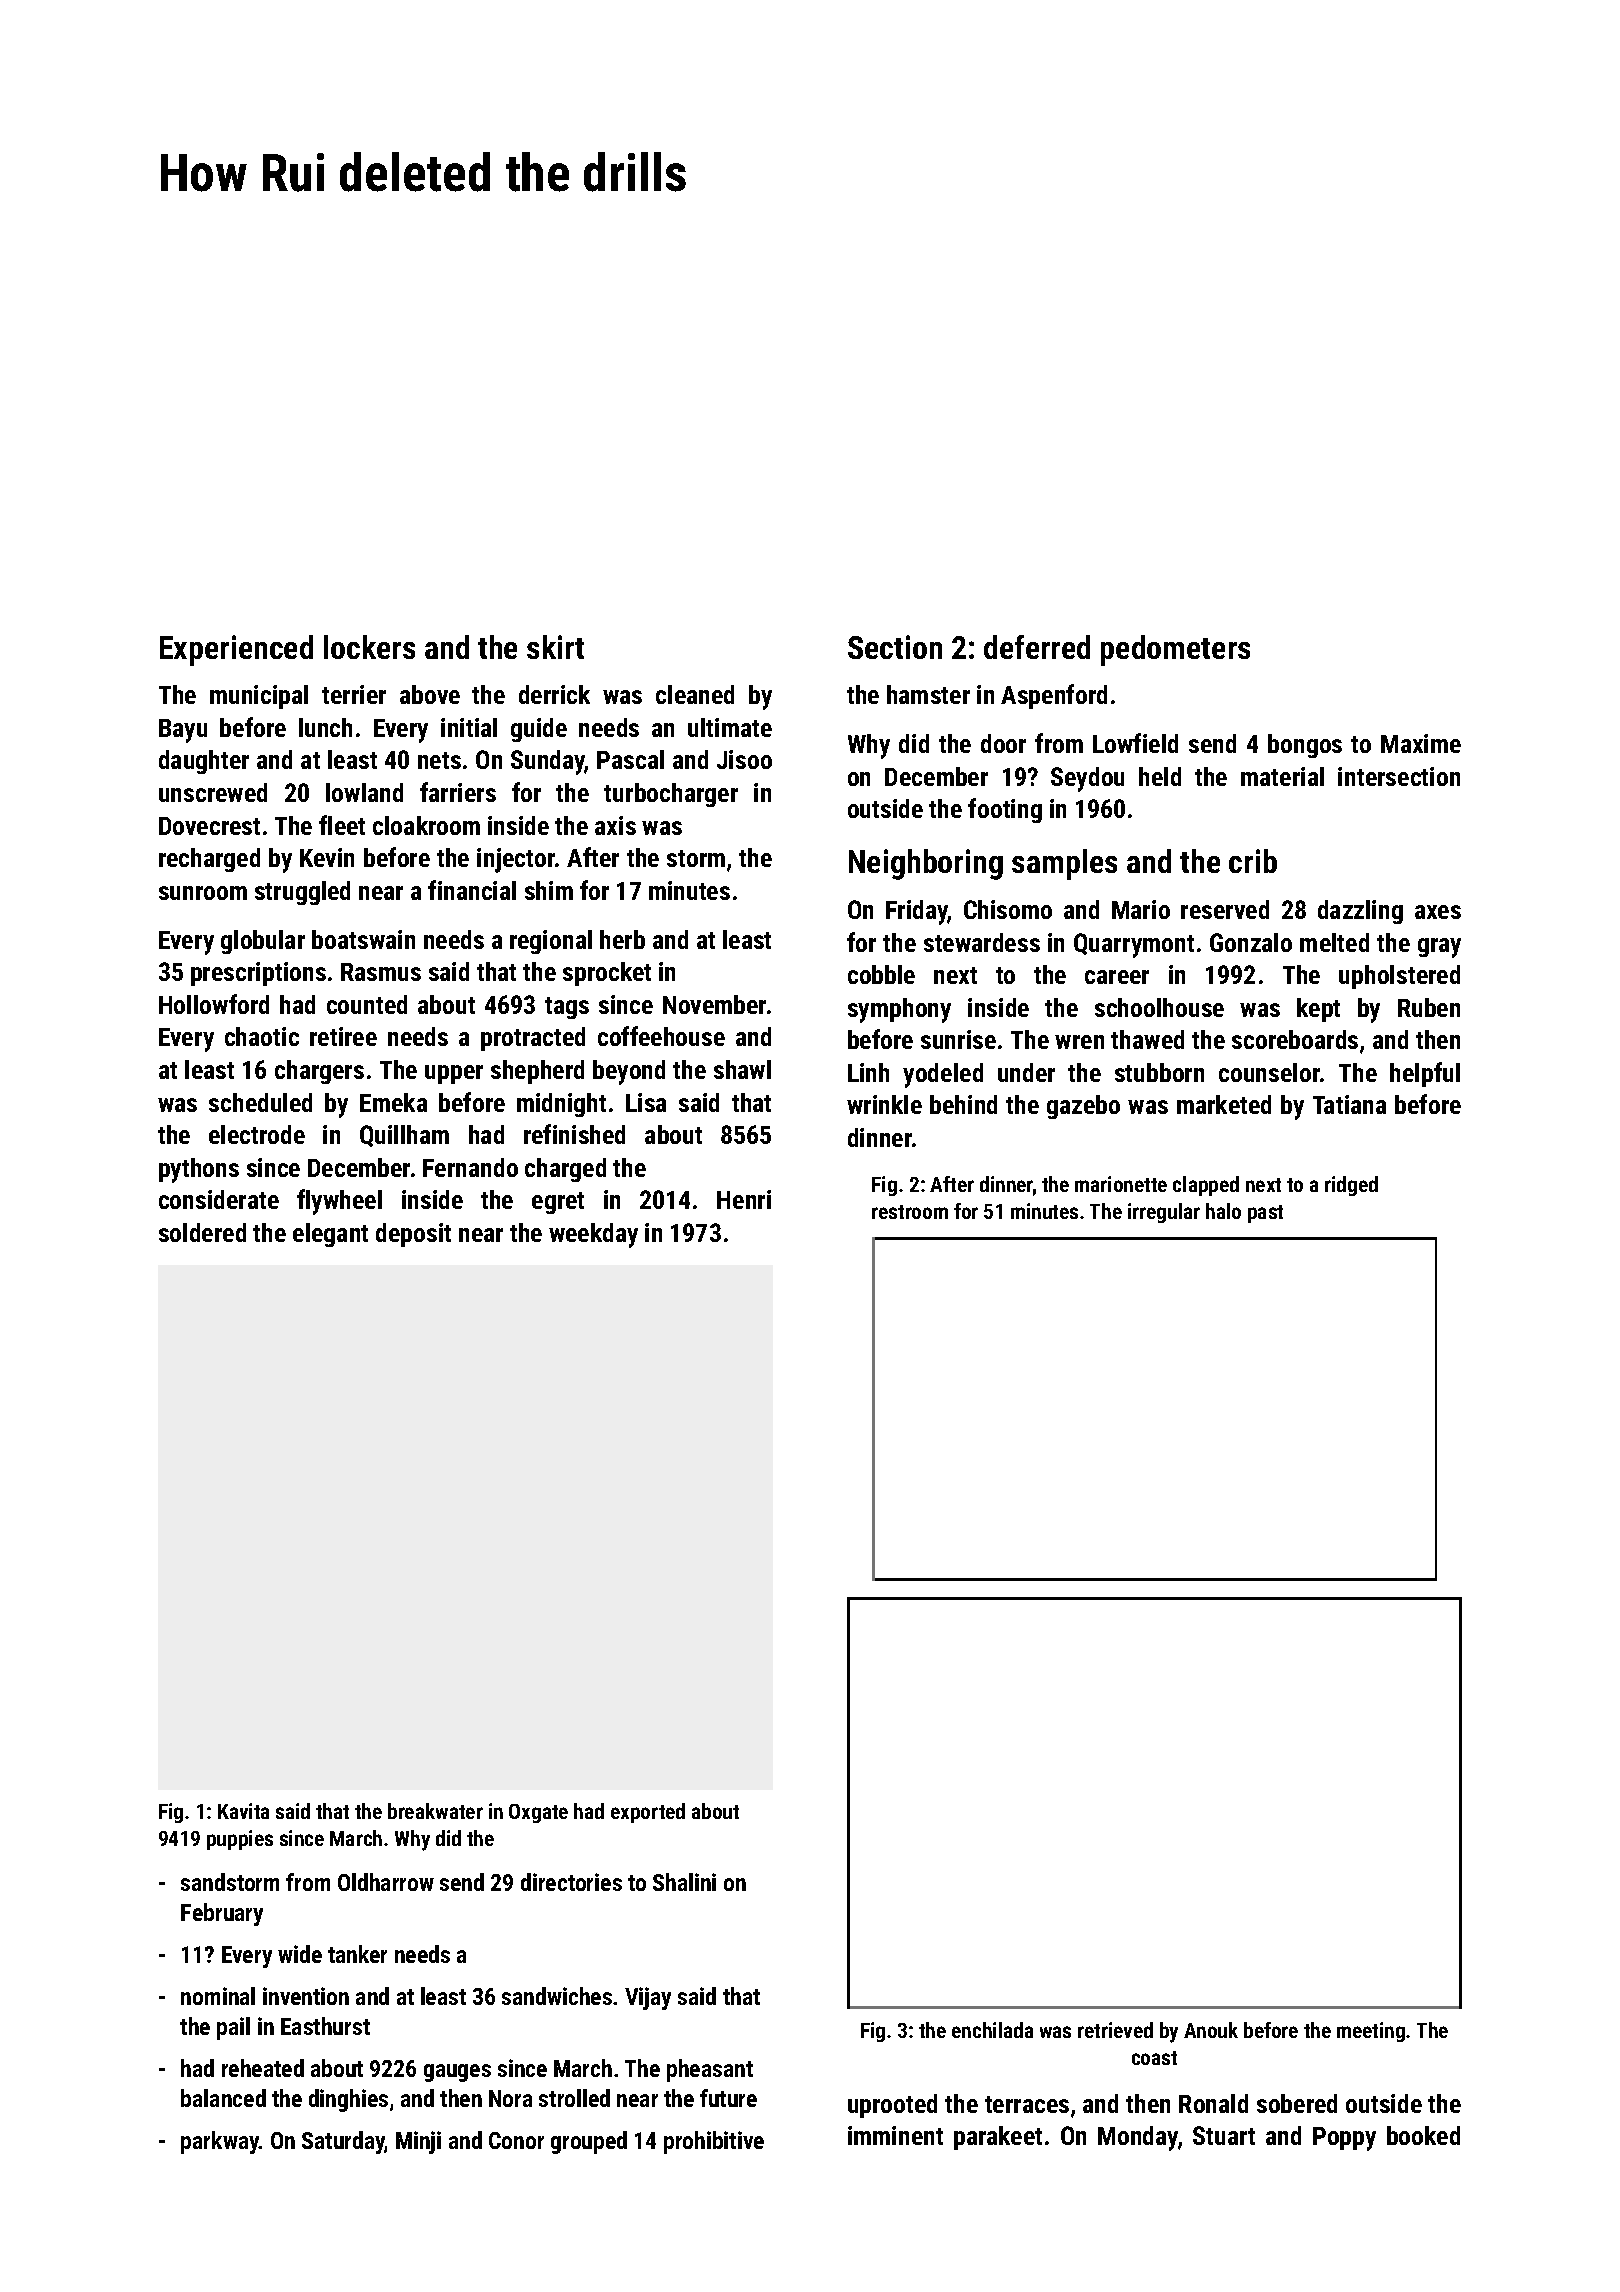 The width and height of the screenshot is (1620, 2292). What do you see at coordinates (1423, 2135) in the screenshot?
I see `booked` at bounding box center [1423, 2135].
